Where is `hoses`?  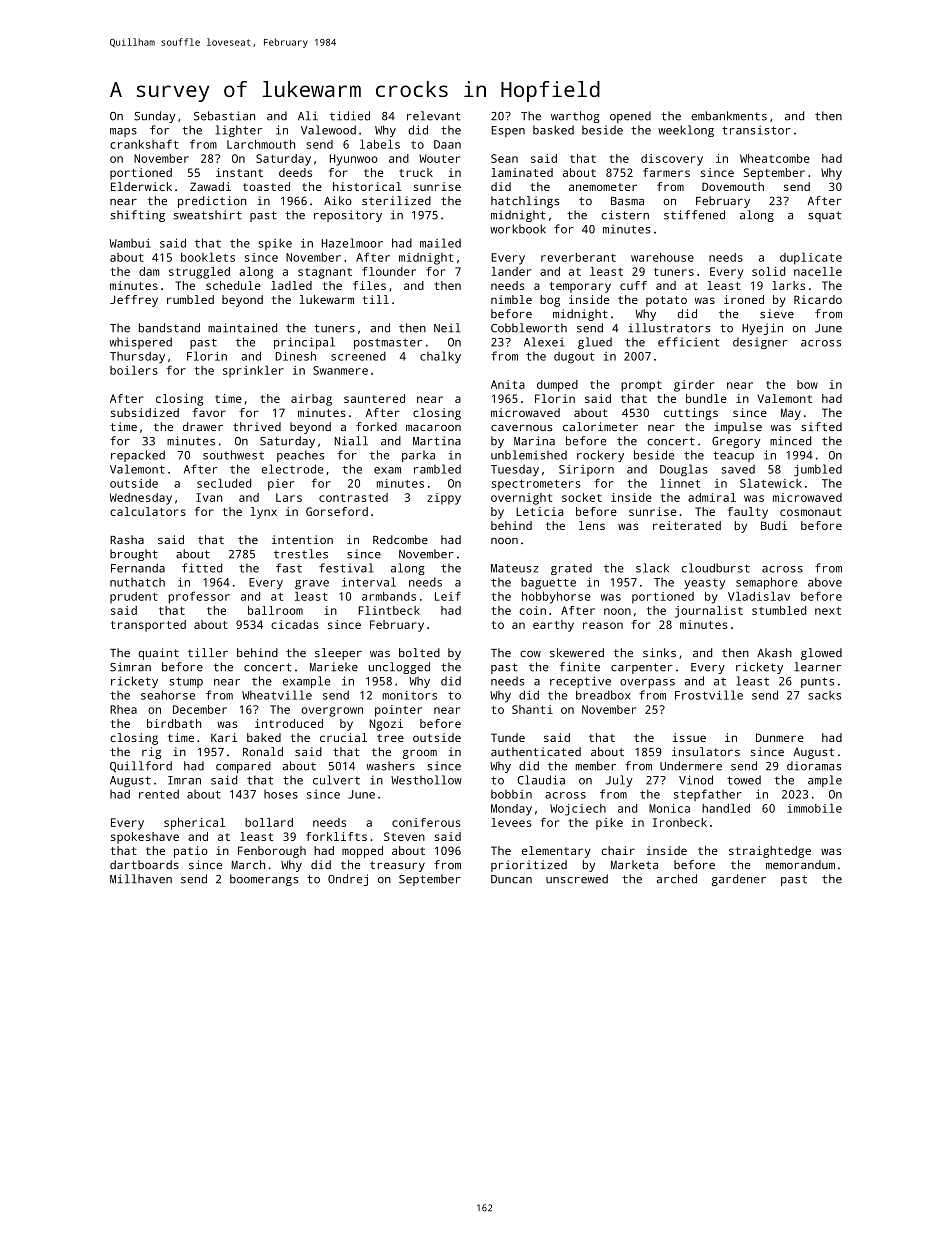
hoses is located at coordinates (281, 794).
